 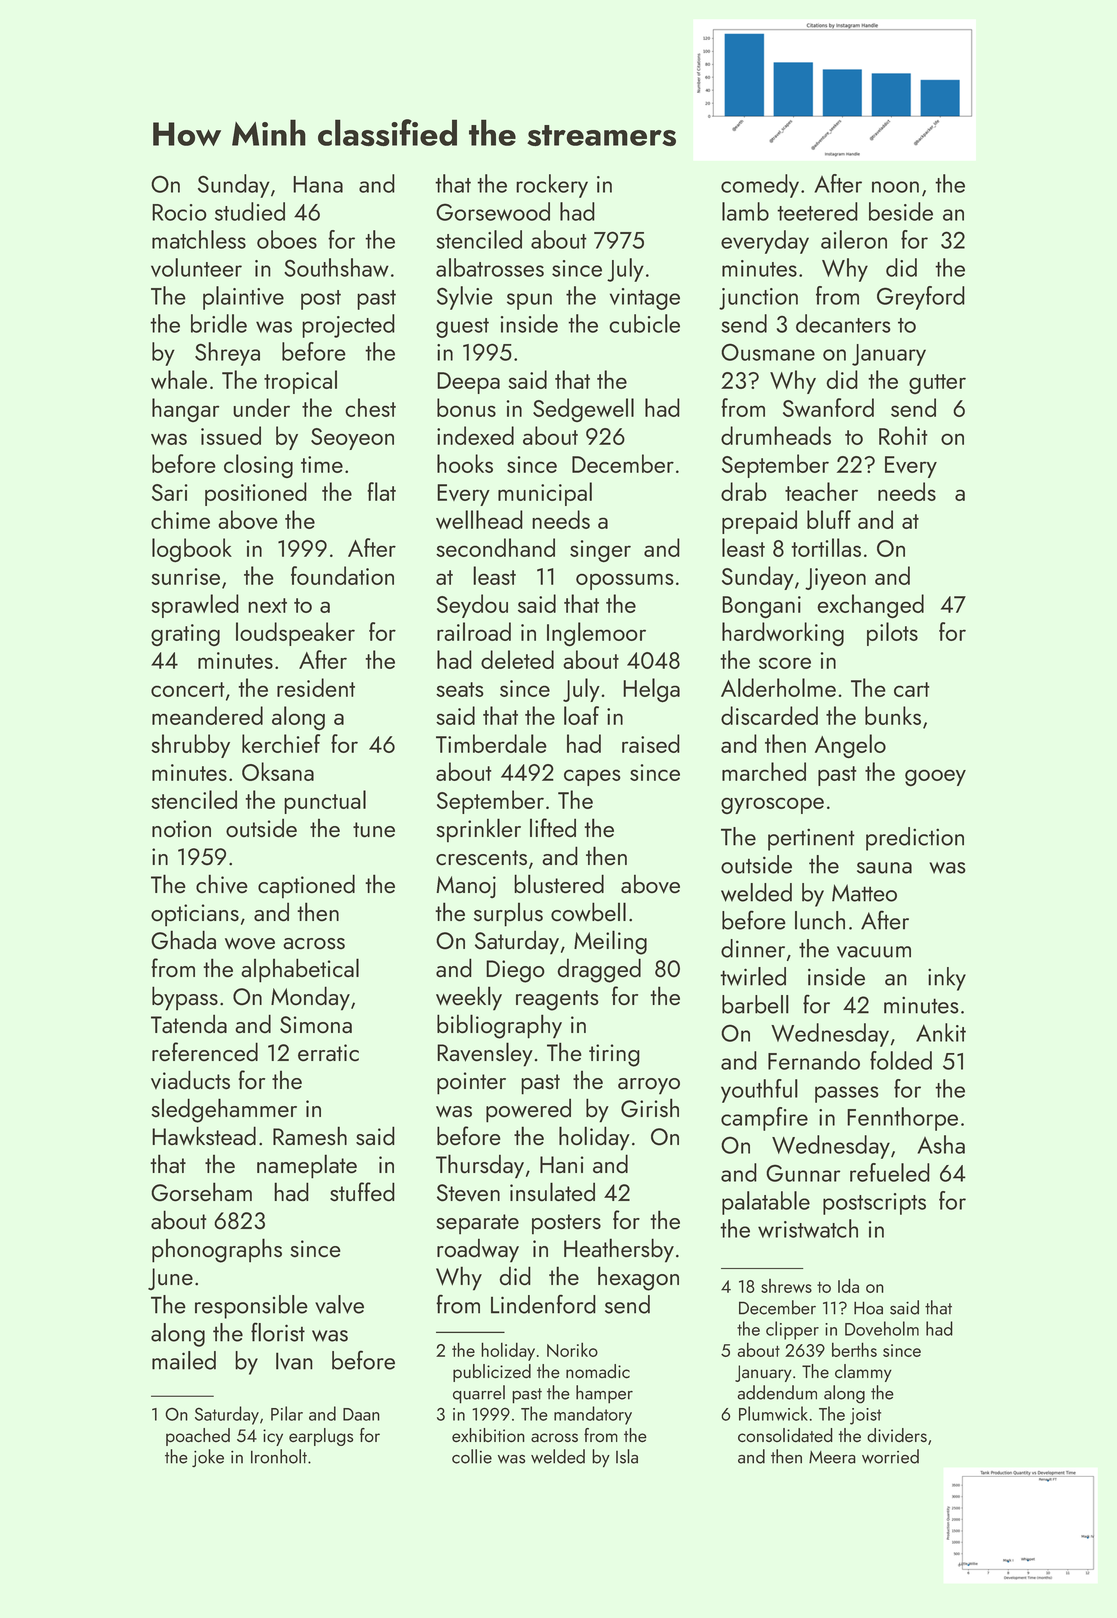 What do you see at coordinates (645, 299) in the screenshot?
I see `vintage` at bounding box center [645, 299].
